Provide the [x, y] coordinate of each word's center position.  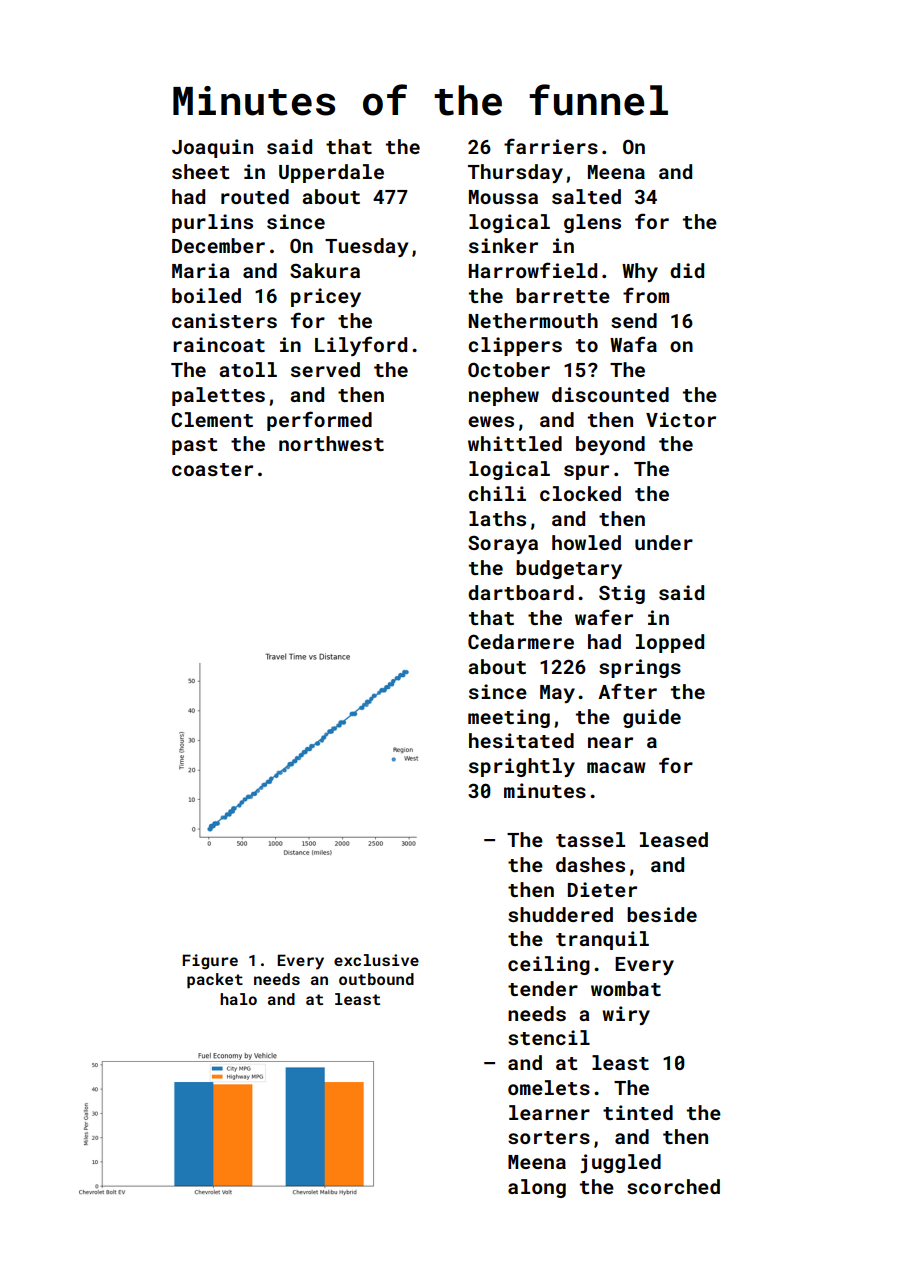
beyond [610, 445]
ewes [491, 421]
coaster [212, 469]
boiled [206, 295]
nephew [504, 396]
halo [238, 999]
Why [640, 272]
